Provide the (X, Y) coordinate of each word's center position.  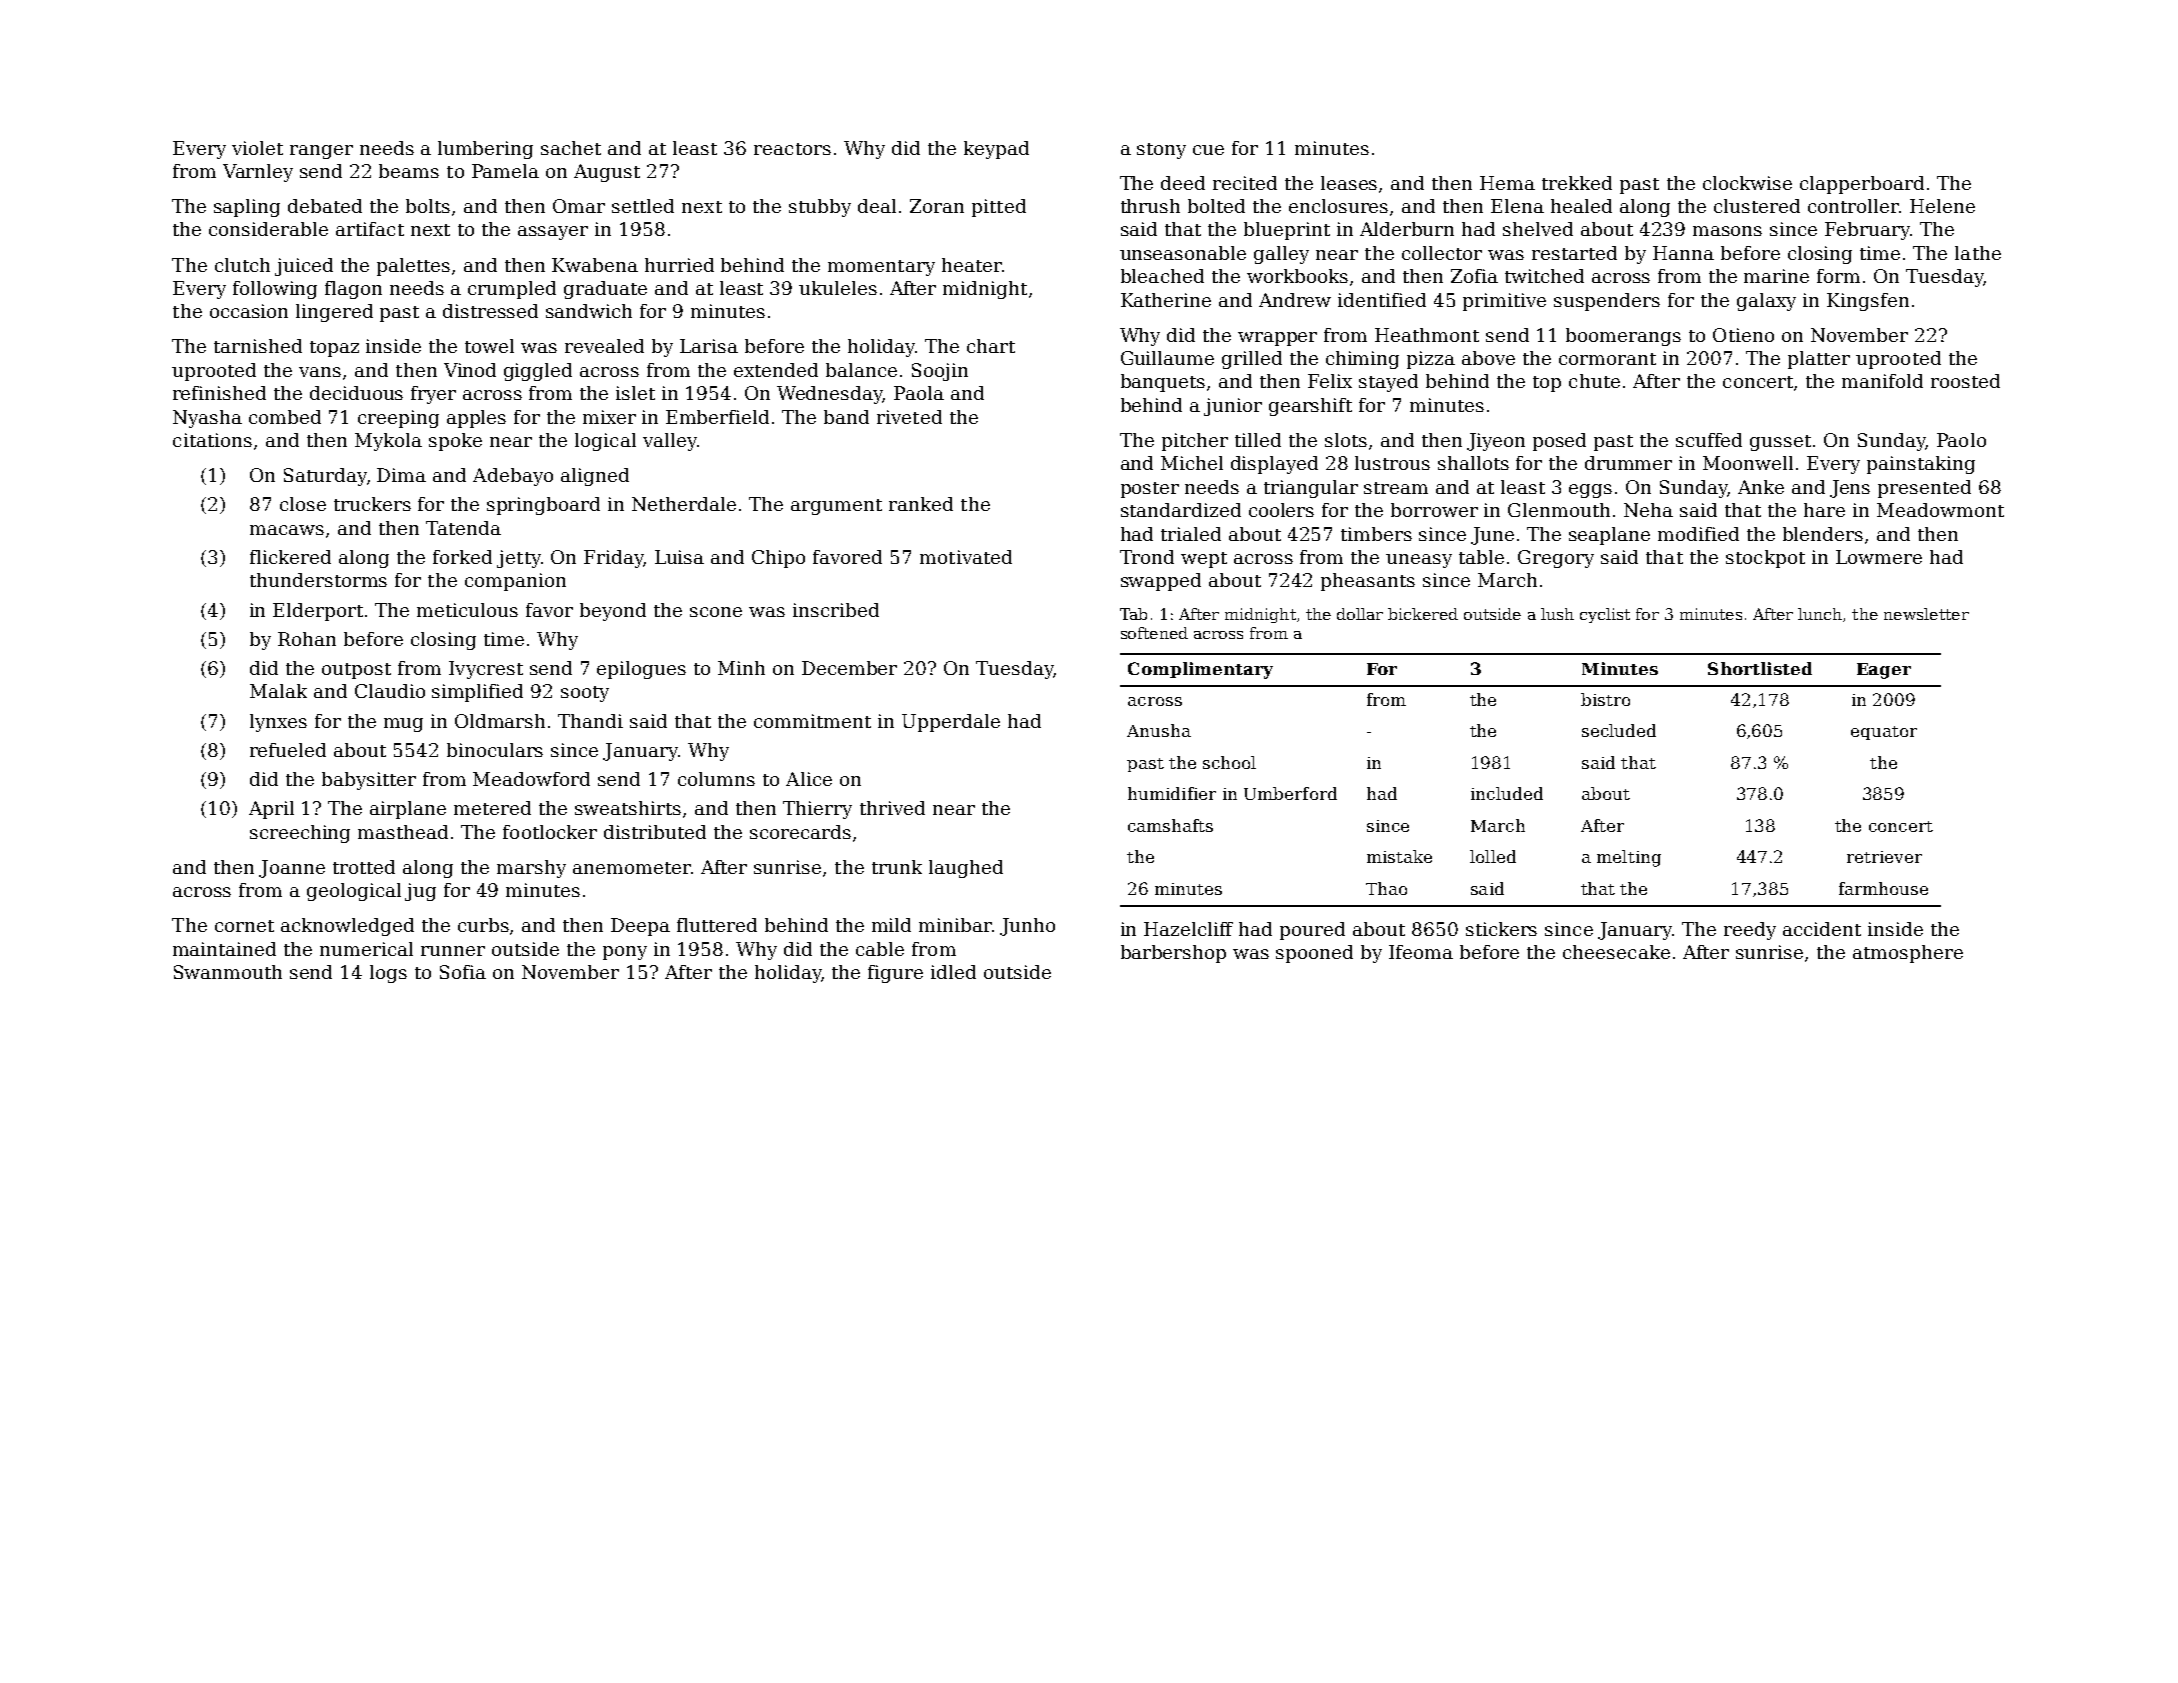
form (1838, 276)
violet (257, 148)
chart (991, 346)
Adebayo (513, 477)
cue (1208, 150)
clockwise (1747, 183)
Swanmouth (228, 972)
